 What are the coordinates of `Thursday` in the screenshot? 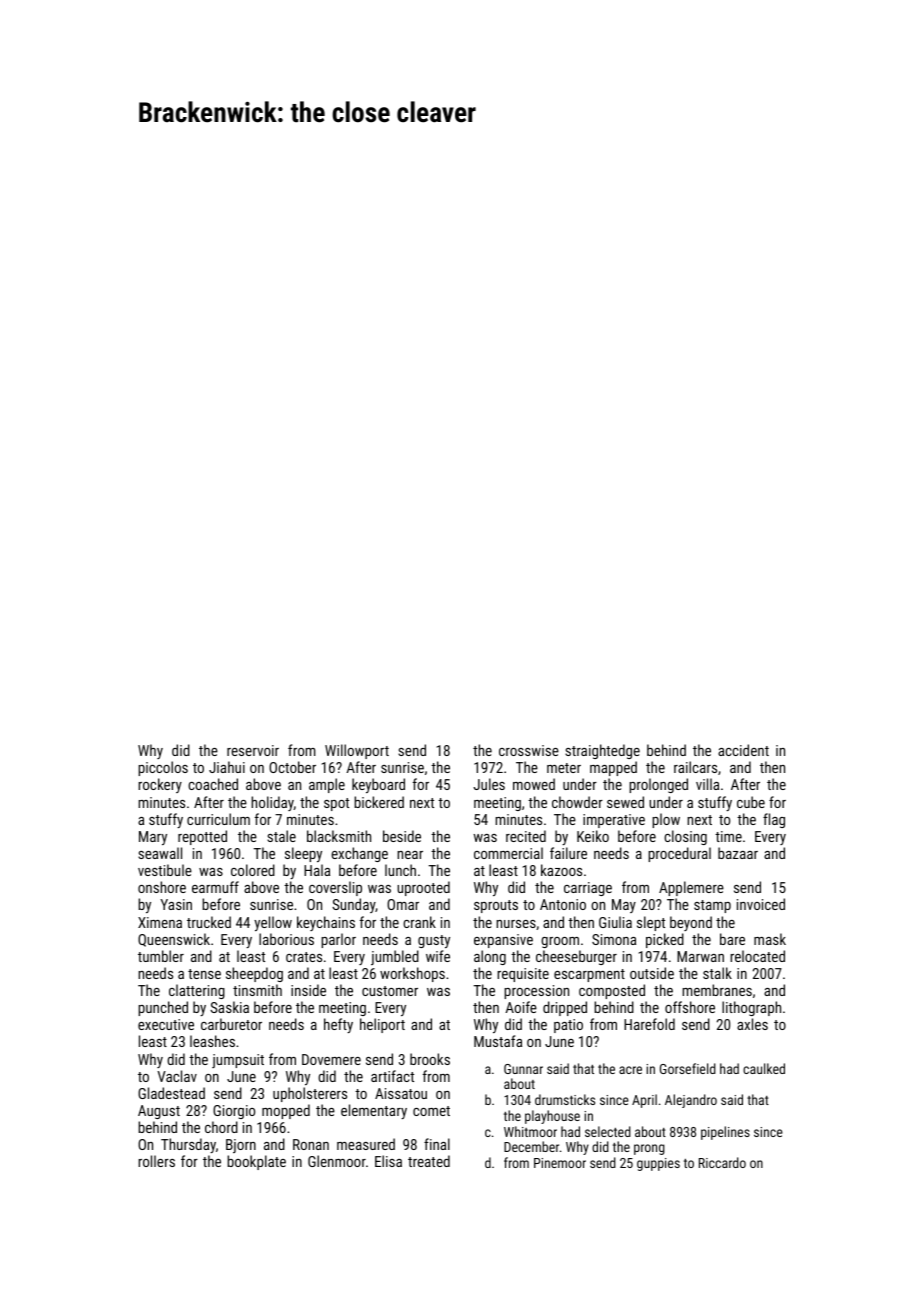 It's located at (188, 1145).
